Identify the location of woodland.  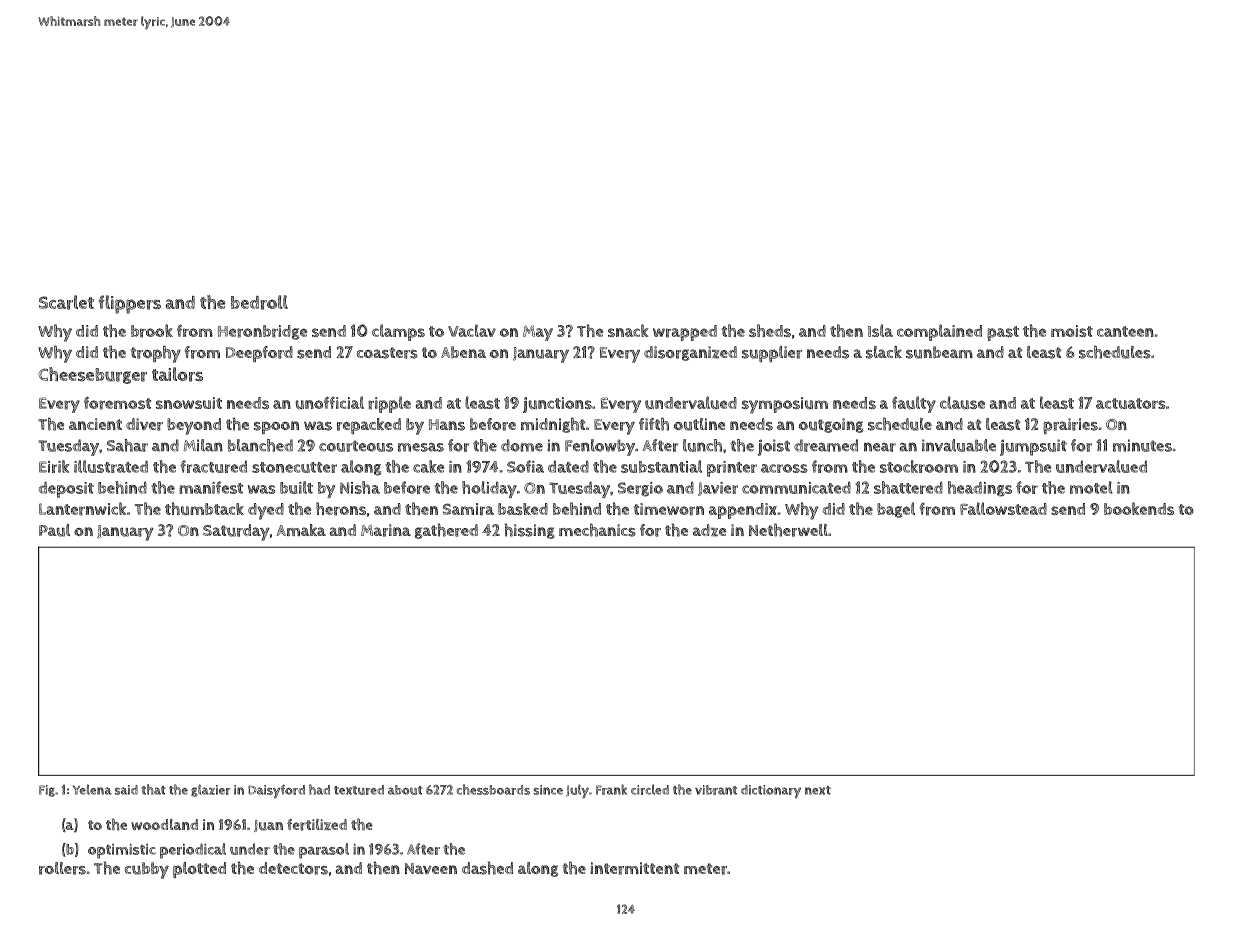
(164, 824).
